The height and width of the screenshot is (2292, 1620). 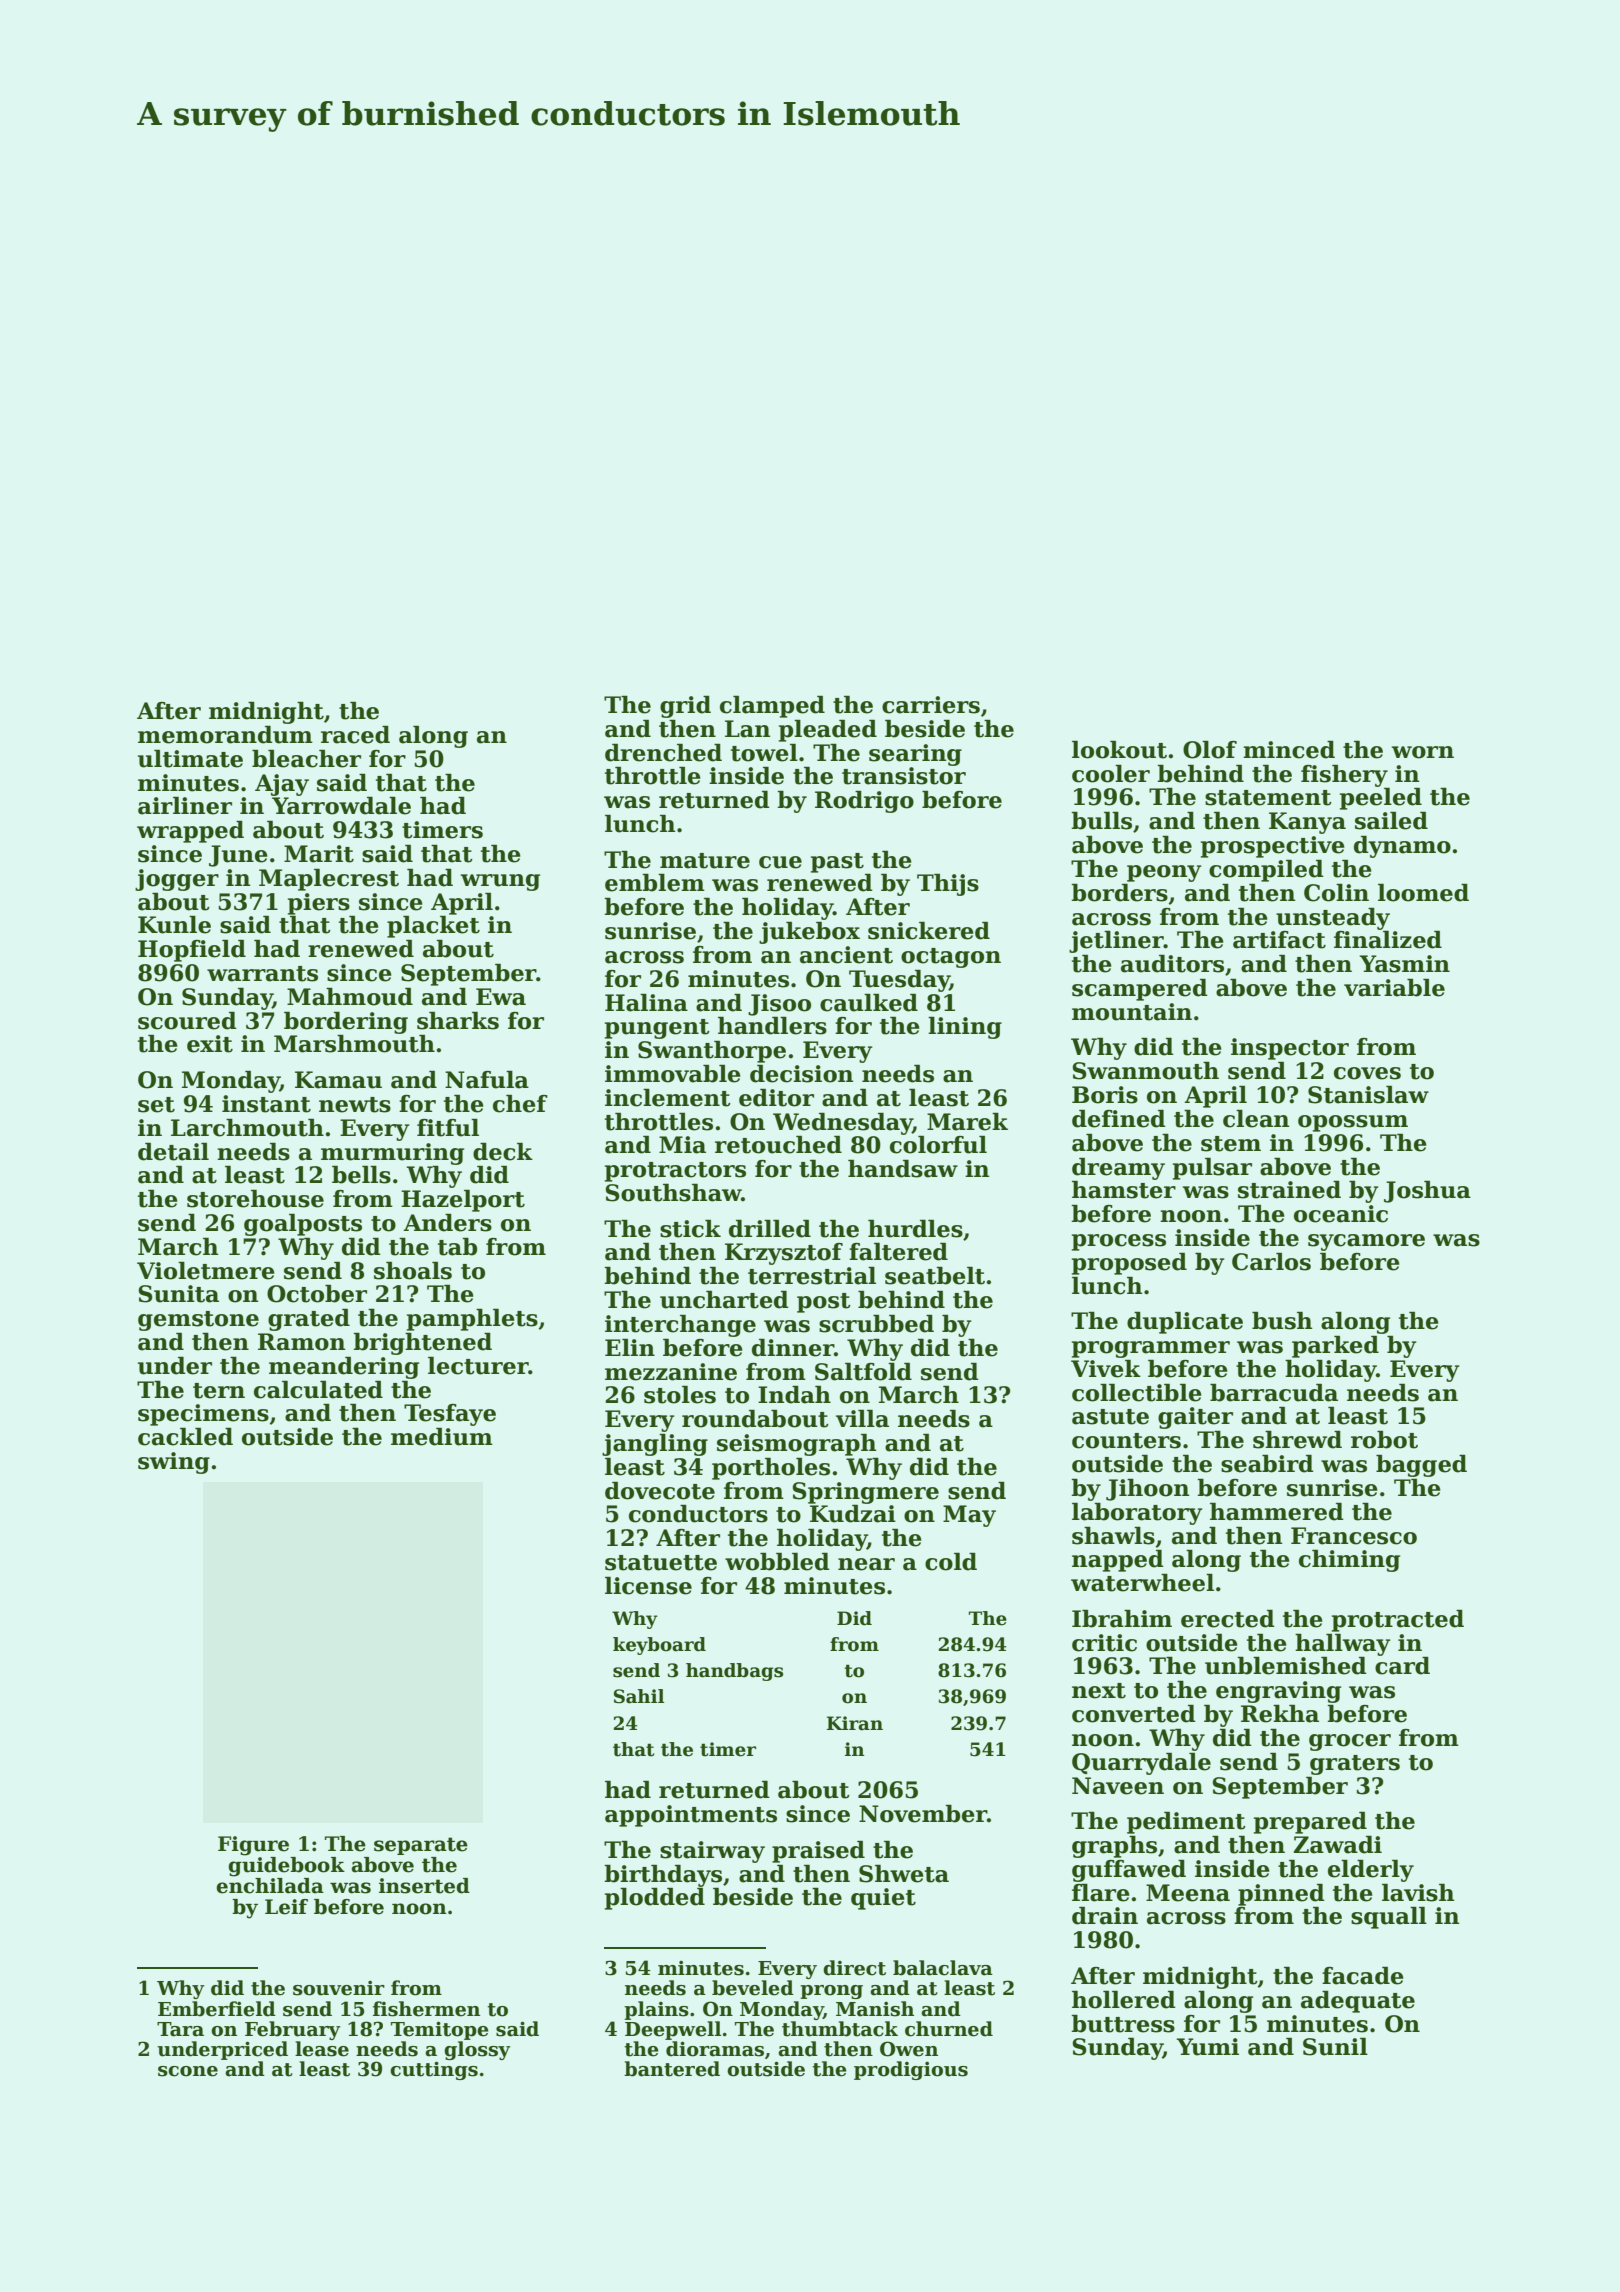 I want to click on emblem, so click(x=655, y=883).
